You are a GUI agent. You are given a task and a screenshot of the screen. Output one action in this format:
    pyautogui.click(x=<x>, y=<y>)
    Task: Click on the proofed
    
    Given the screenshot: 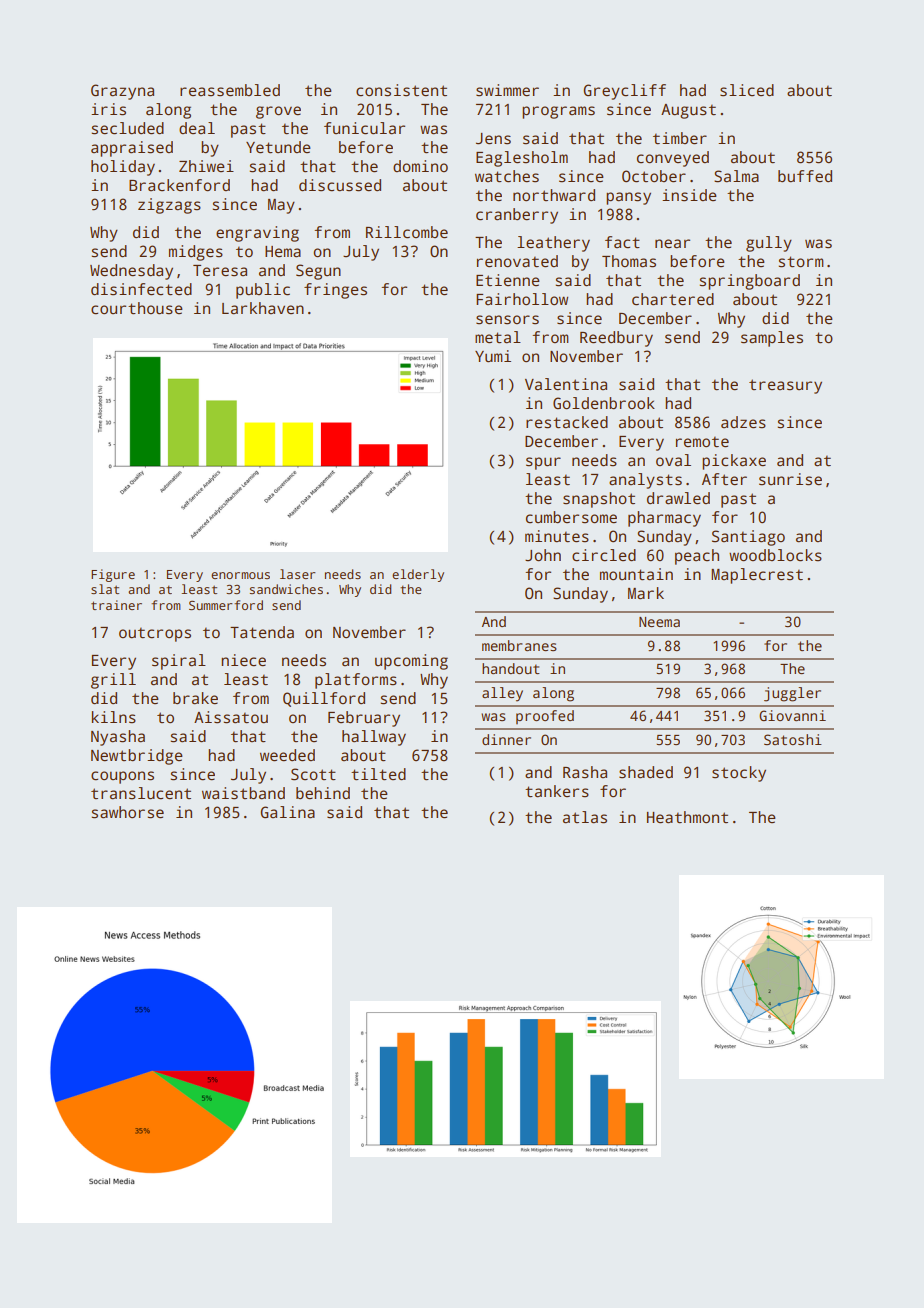 What is the action you would take?
    pyautogui.click(x=545, y=717)
